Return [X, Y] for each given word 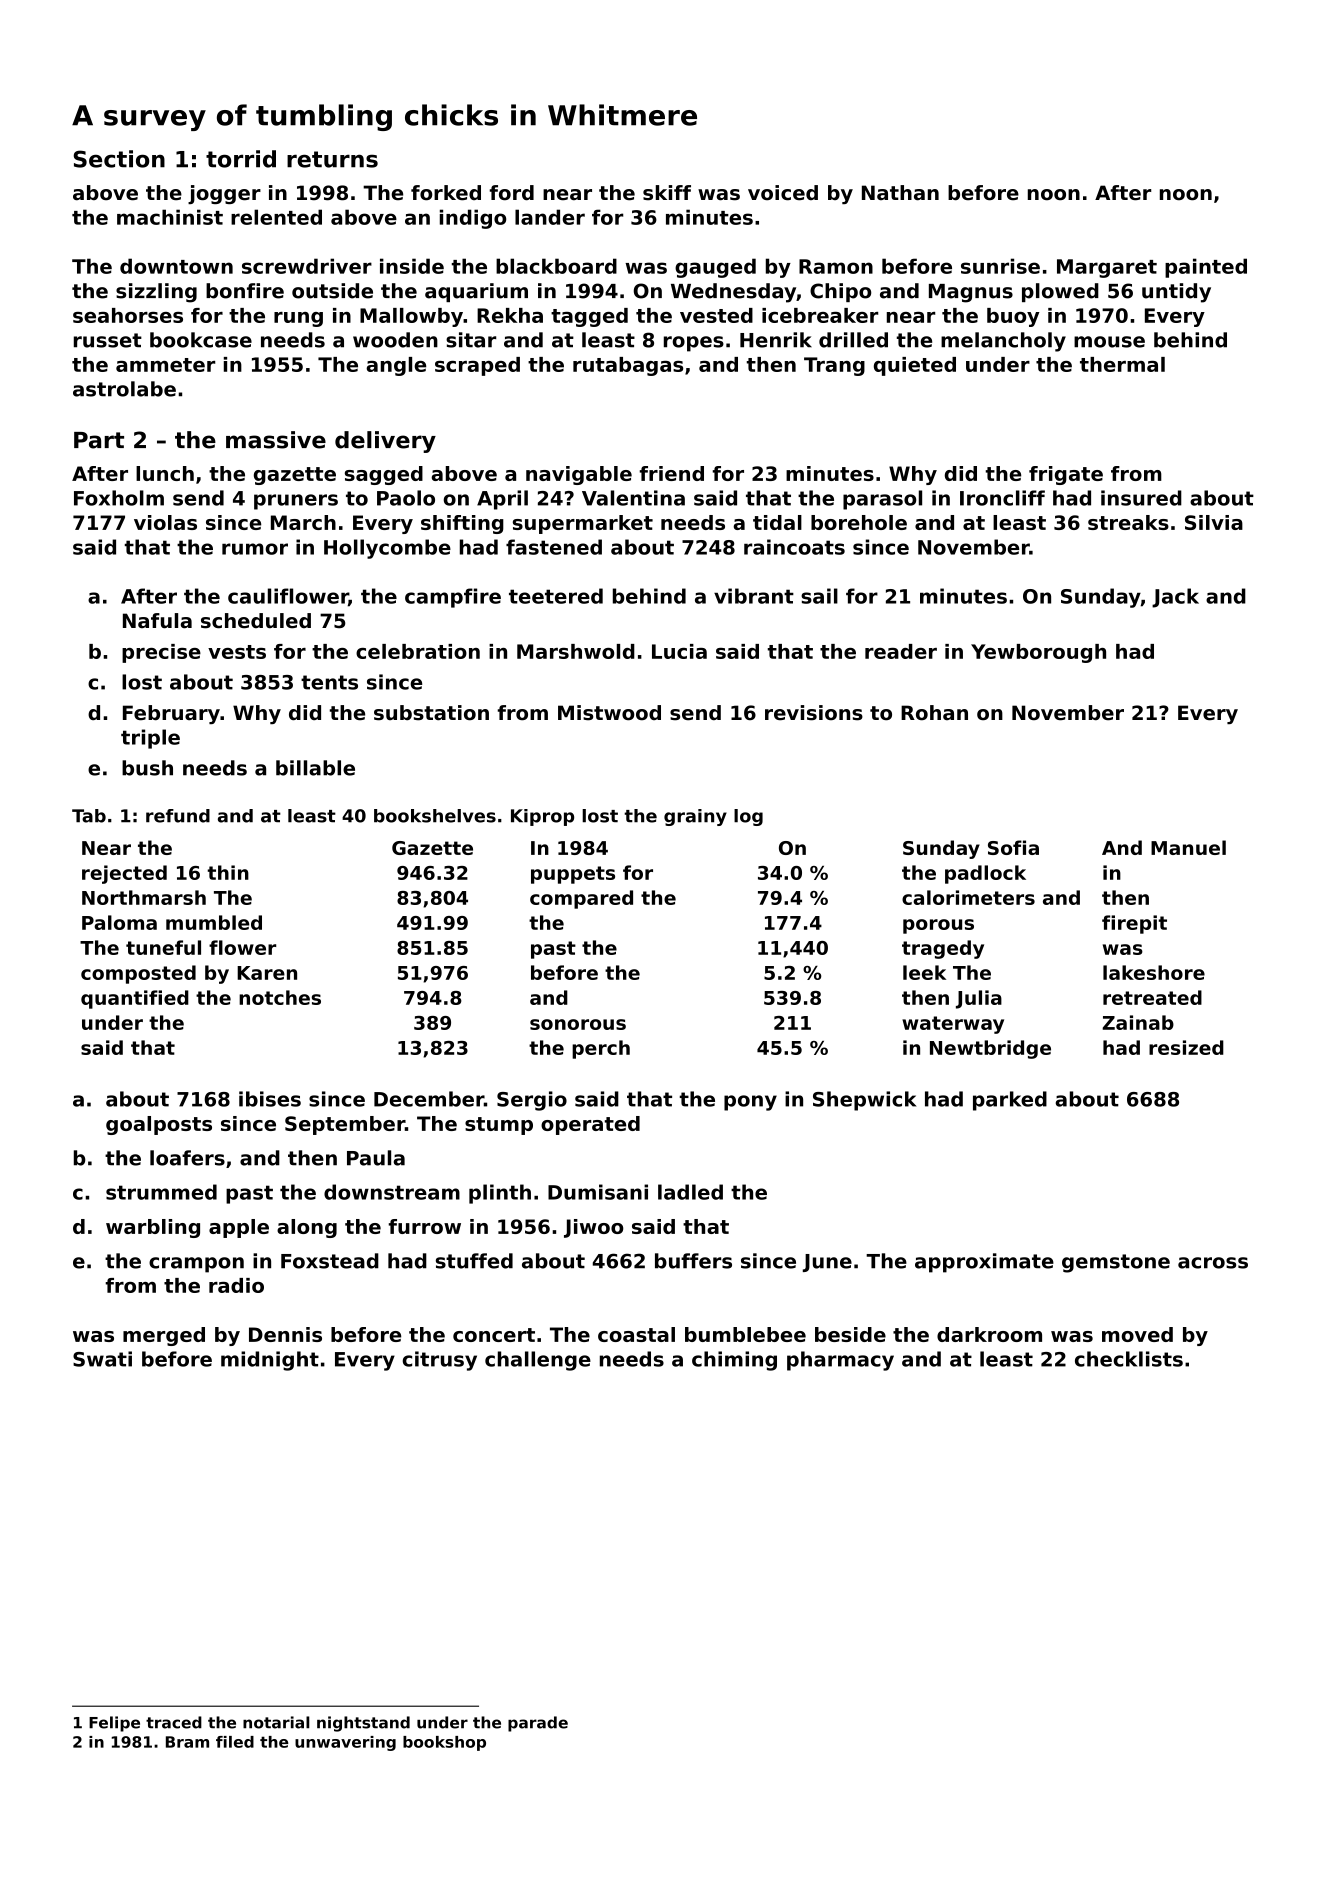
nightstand [363, 1724]
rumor [255, 549]
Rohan [934, 713]
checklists [1129, 1359]
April [502, 500]
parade [538, 1724]
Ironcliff [1002, 498]
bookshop [444, 1743]
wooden [395, 340]
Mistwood [609, 713]
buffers [693, 1261]
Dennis [285, 1334]
